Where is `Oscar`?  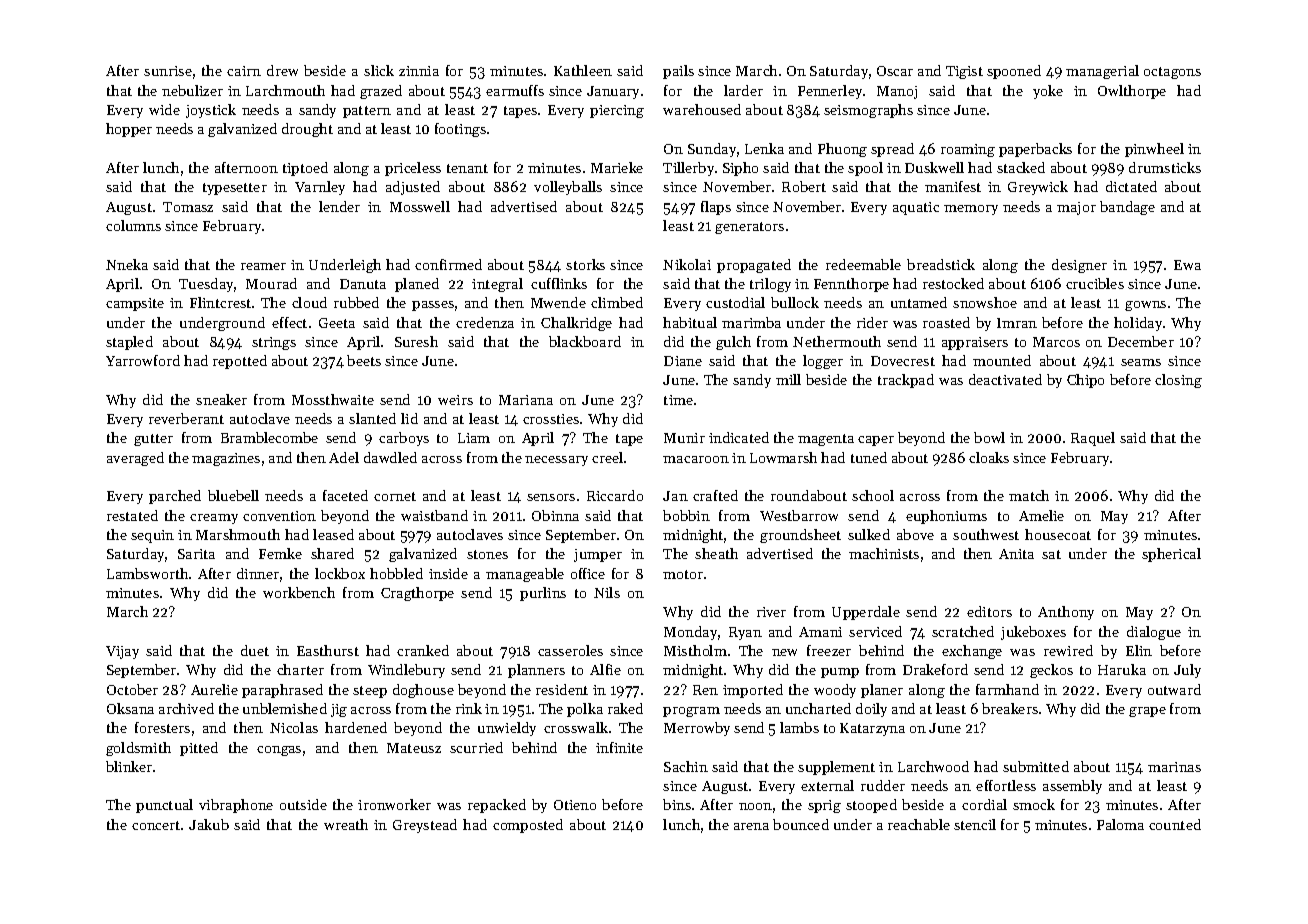 Oscar is located at coordinates (895, 71).
